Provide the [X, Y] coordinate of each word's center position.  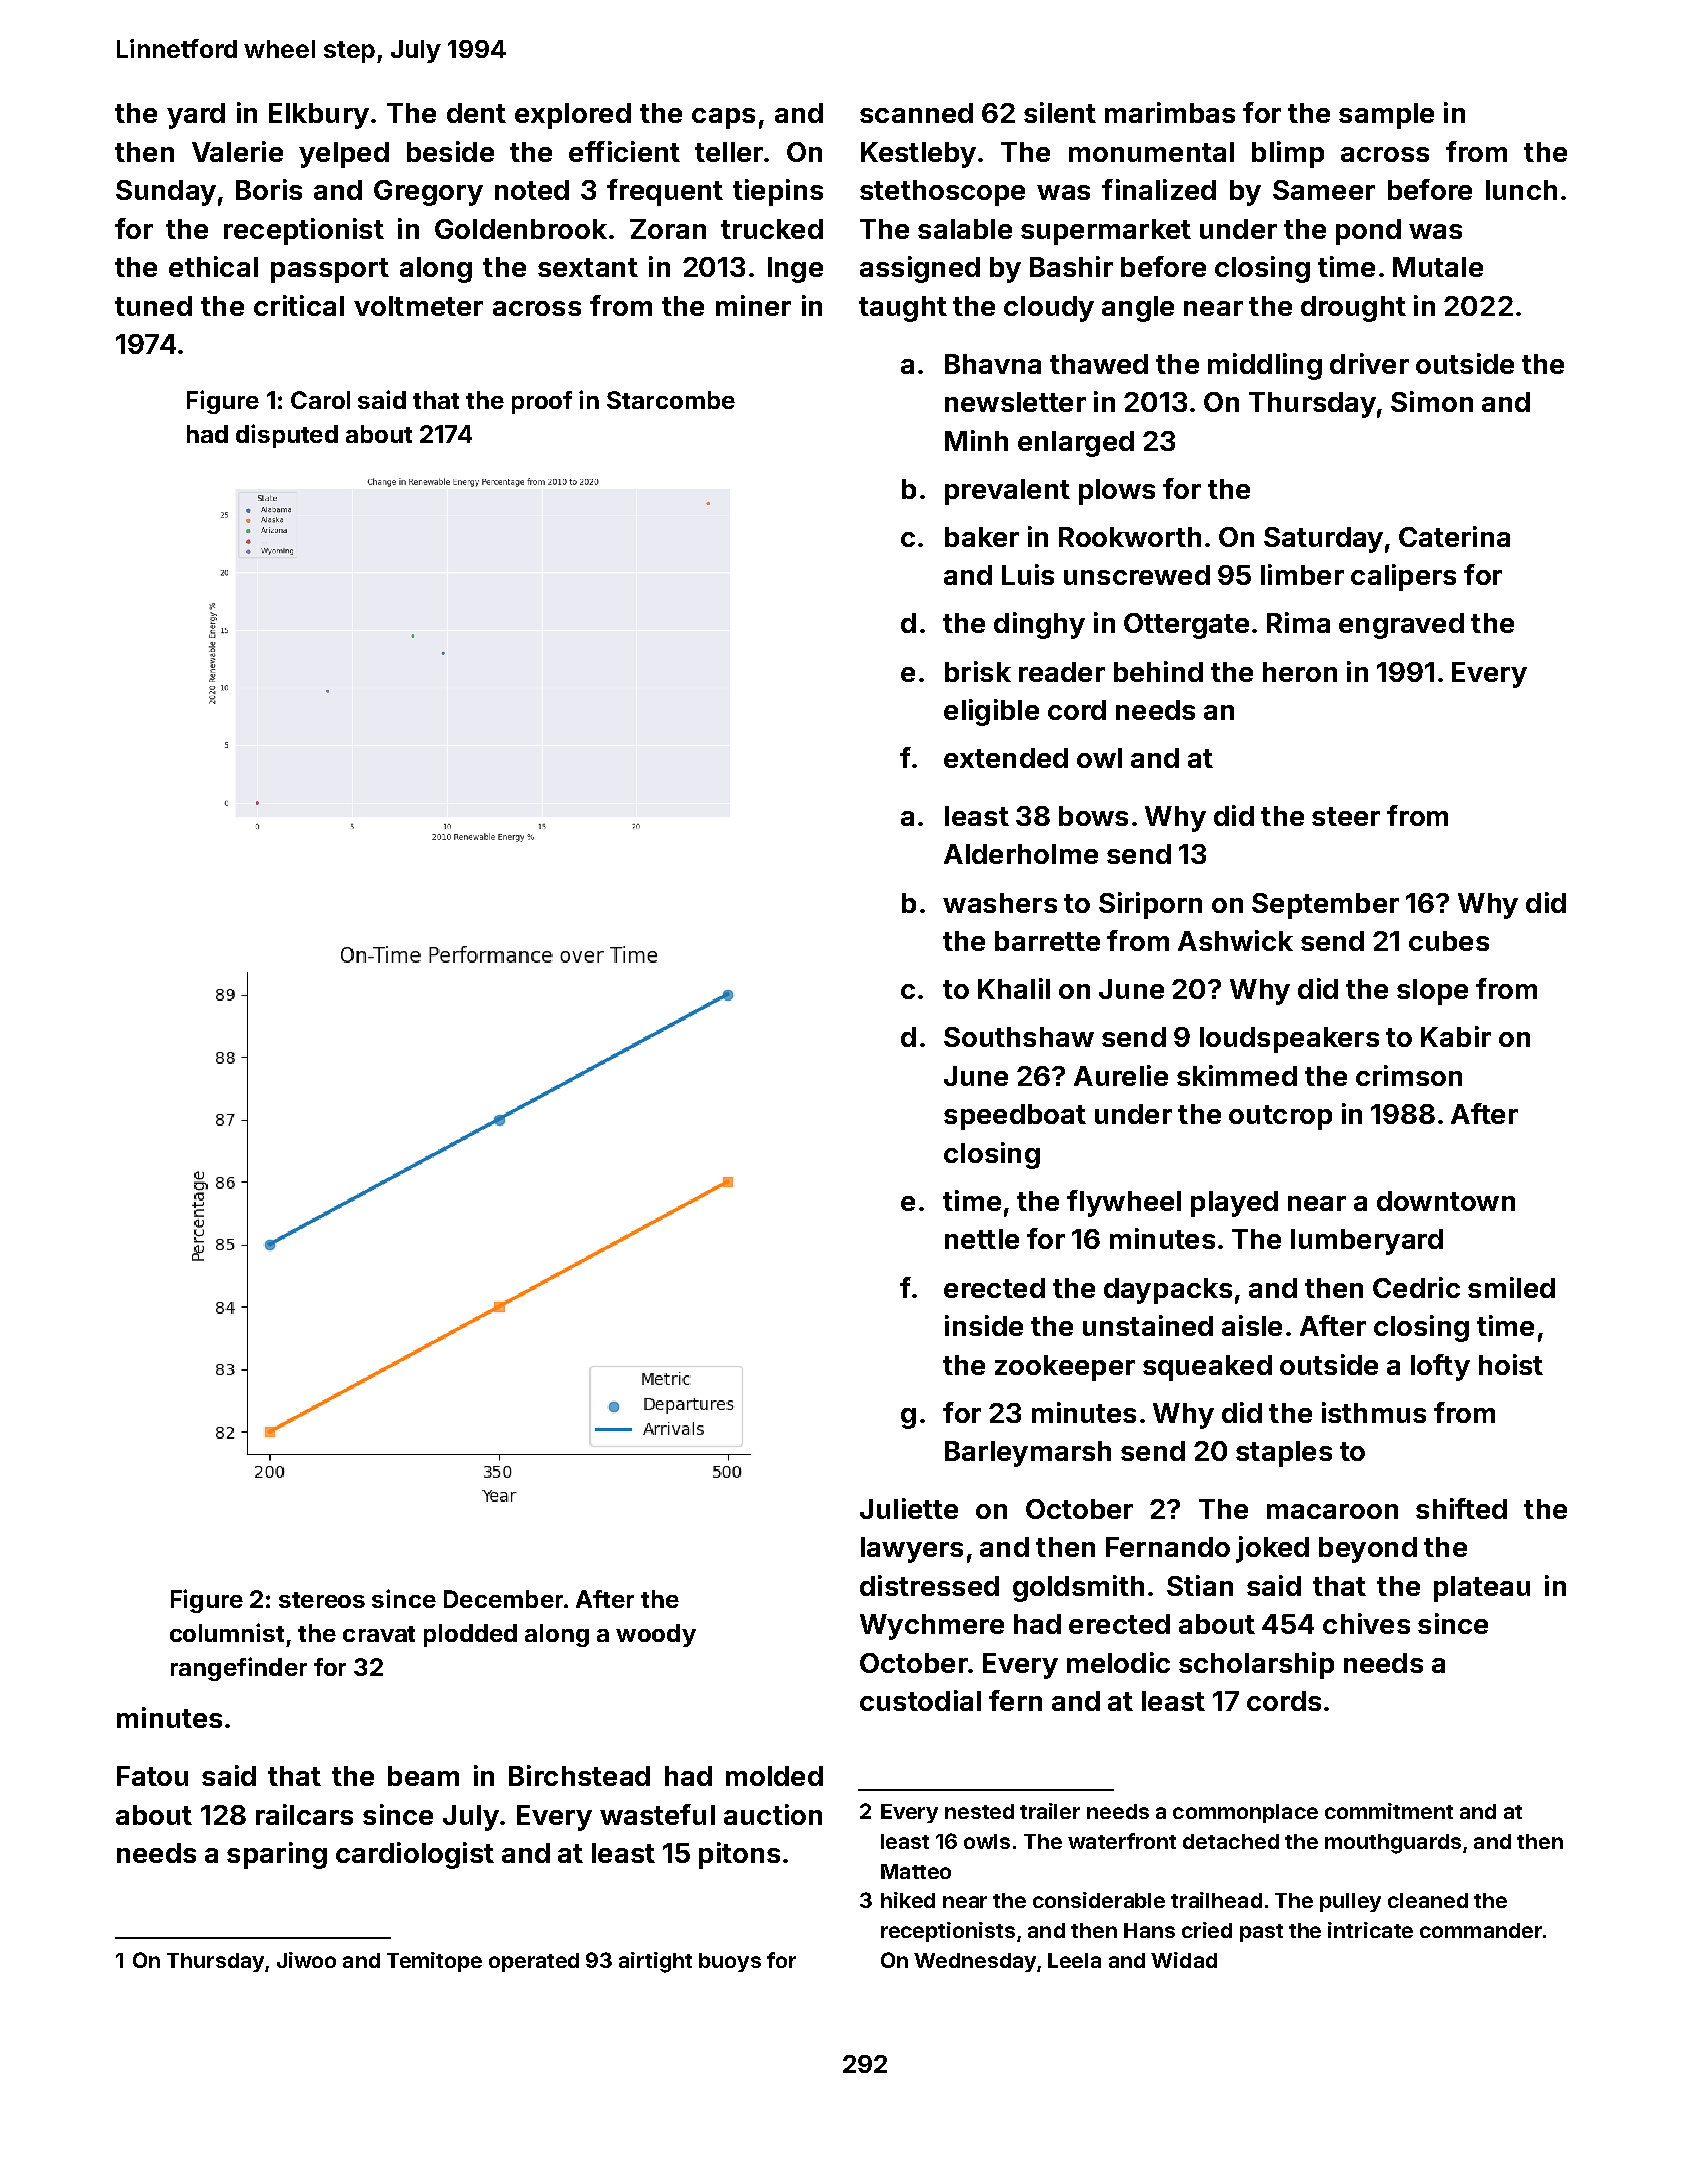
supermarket [1106, 232]
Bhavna [993, 364]
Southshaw [1019, 1037]
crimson [1409, 1075]
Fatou [152, 1776]
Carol [320, 400]
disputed [287, 436]
